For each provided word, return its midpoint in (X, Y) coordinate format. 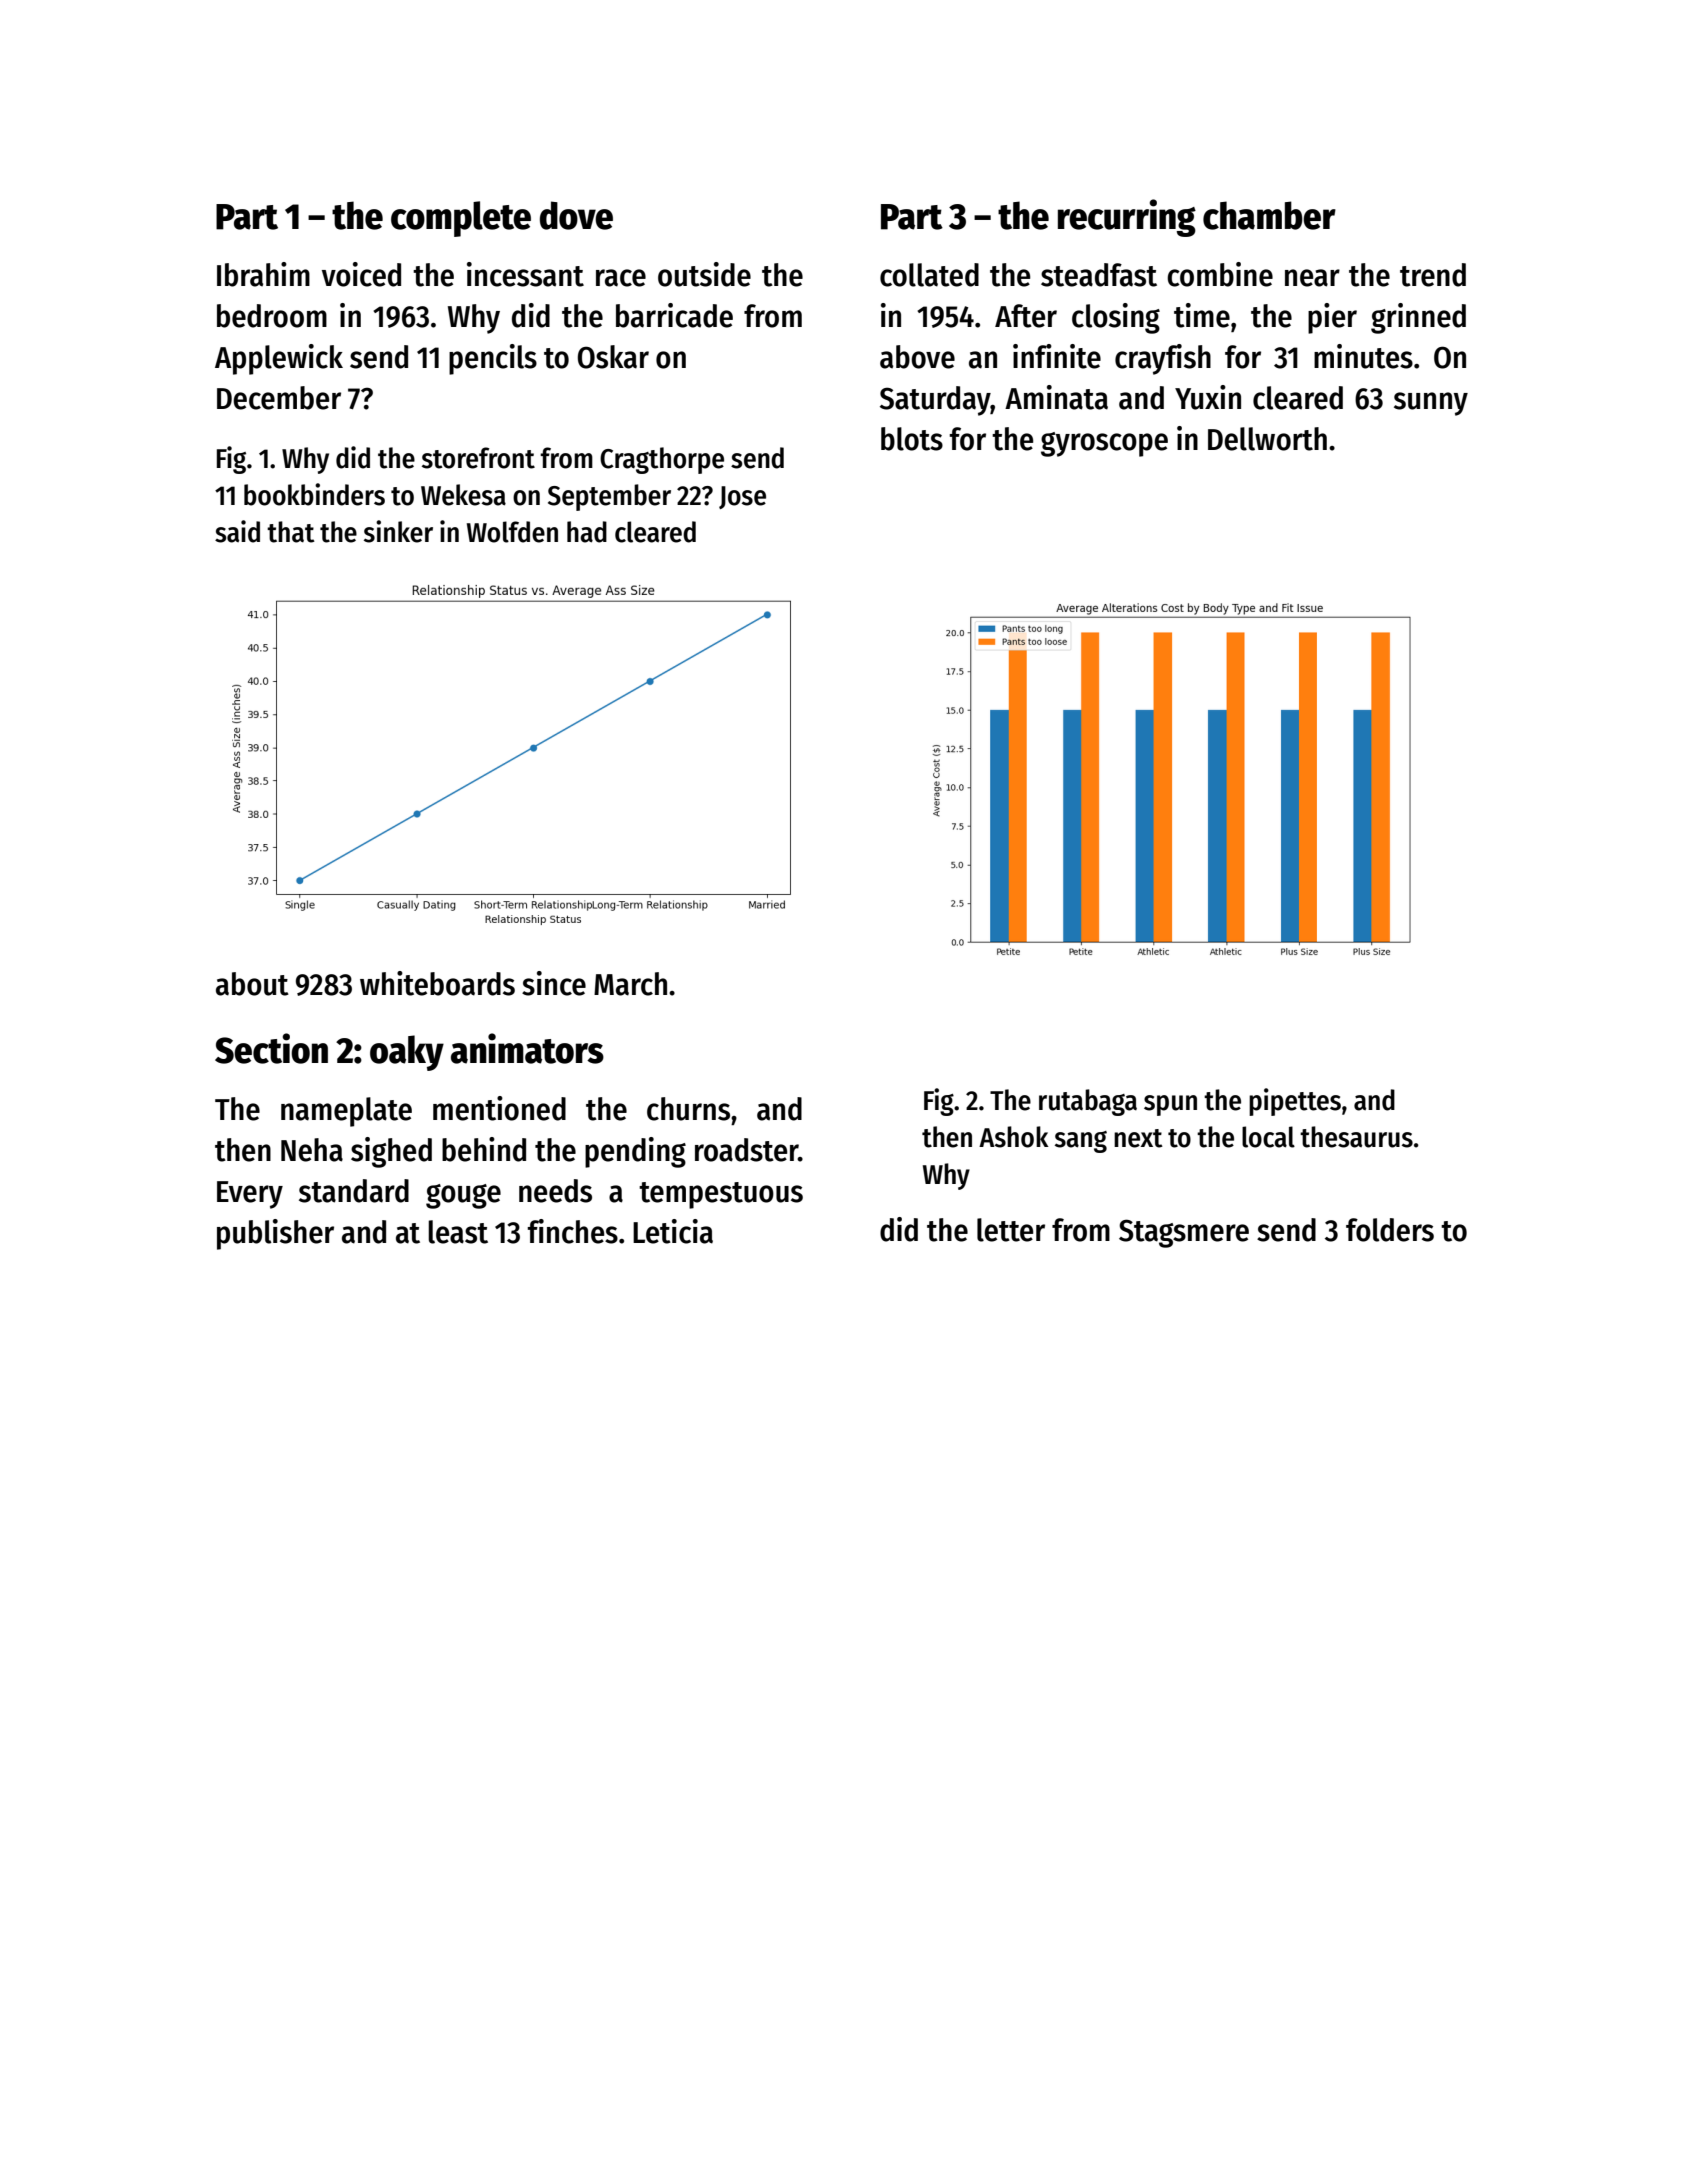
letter (1011, 1230)
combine (1220, 274)
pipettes (1295, 1102)
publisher (275, 1234)
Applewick (279, 359)
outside (704, 274)
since (554, 983)
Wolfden (512, 532)
